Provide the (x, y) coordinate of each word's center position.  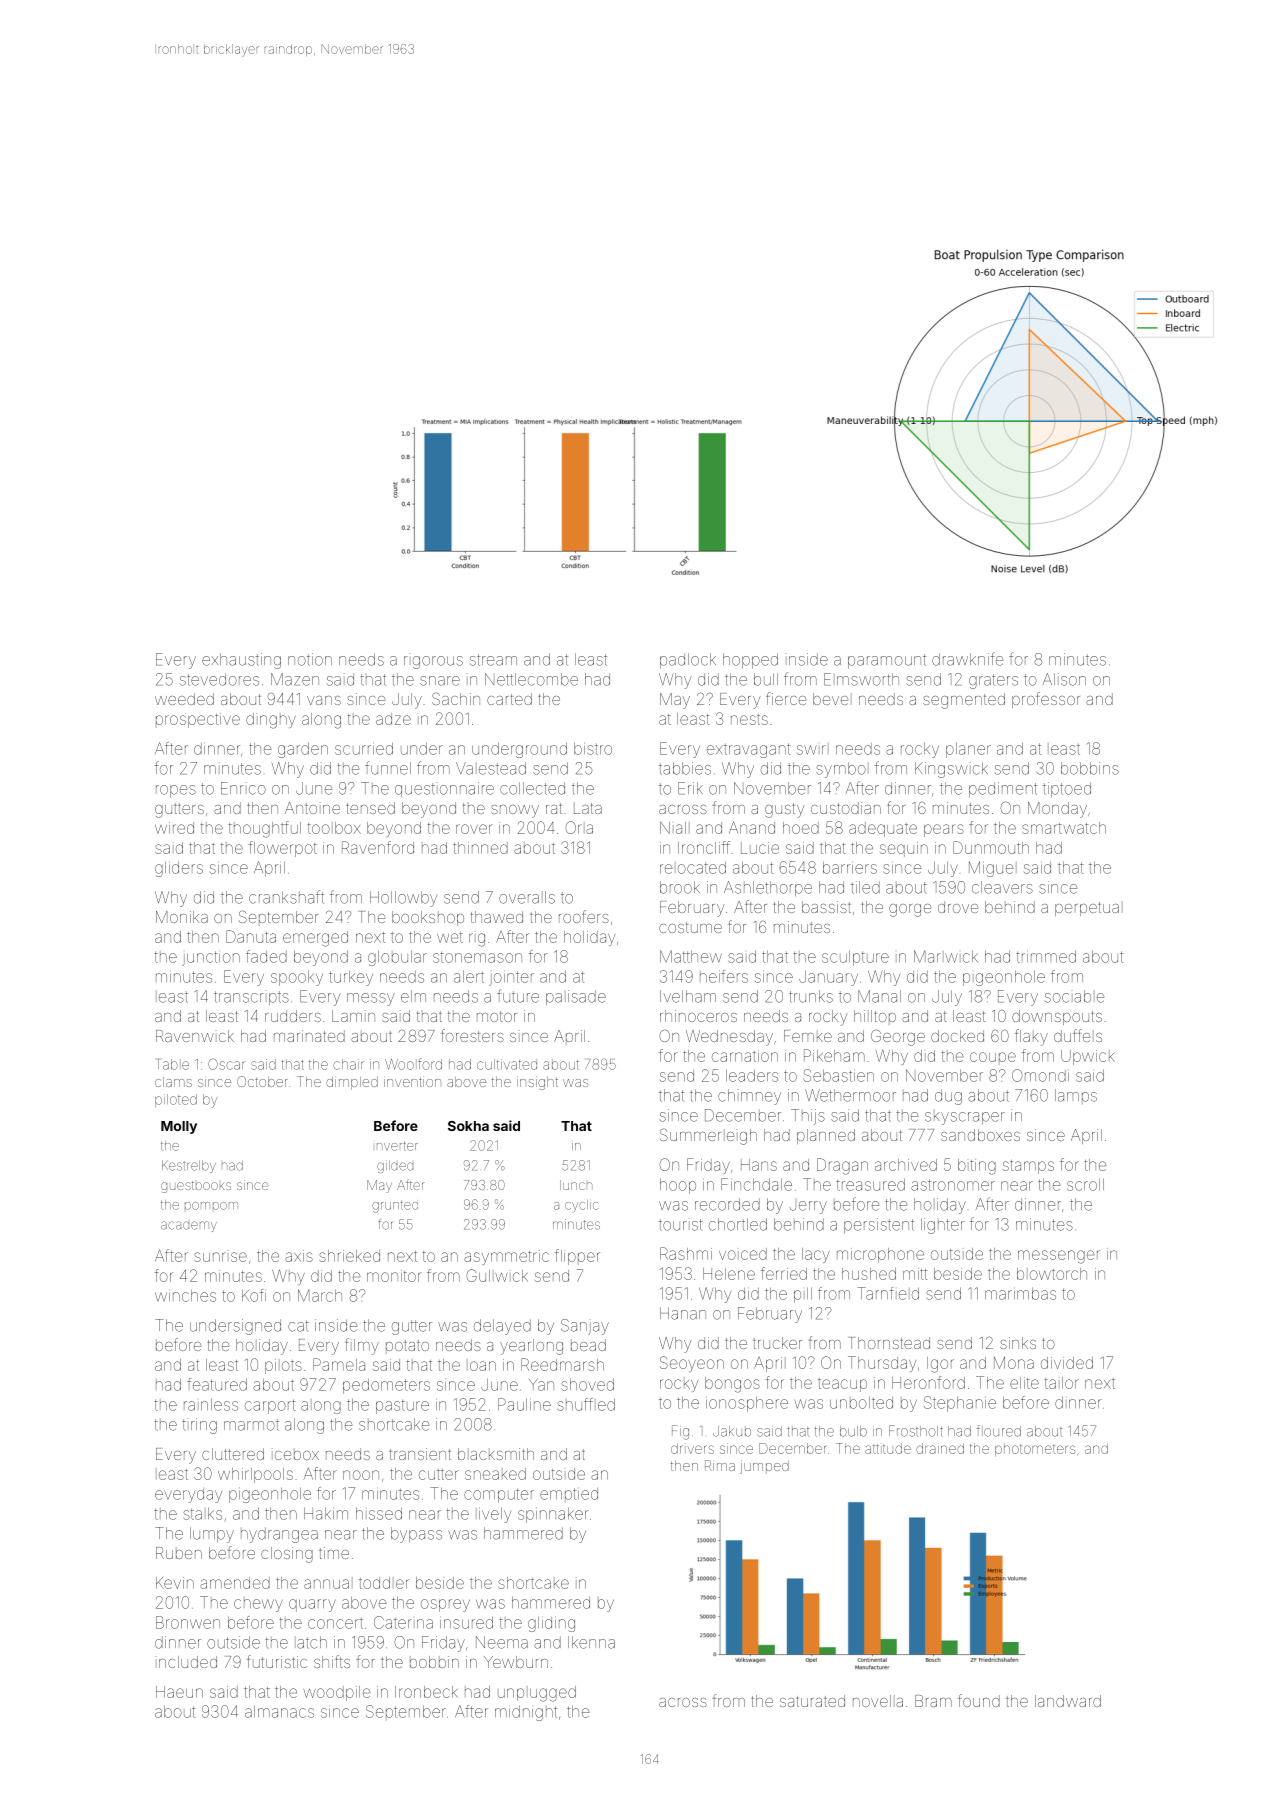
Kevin (175, 1583)
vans (324, 700)
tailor (1062, 1383)
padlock (688, 660)
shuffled (586, 1404)
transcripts (251, 998)
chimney (749, 1097)
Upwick (1088, 1057)
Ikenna (591, 1642)
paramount (887, 661)
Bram (933, 1701)
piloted (176, 1100)
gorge (910, 910)
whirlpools (255, 1475)
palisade (576, 997)
